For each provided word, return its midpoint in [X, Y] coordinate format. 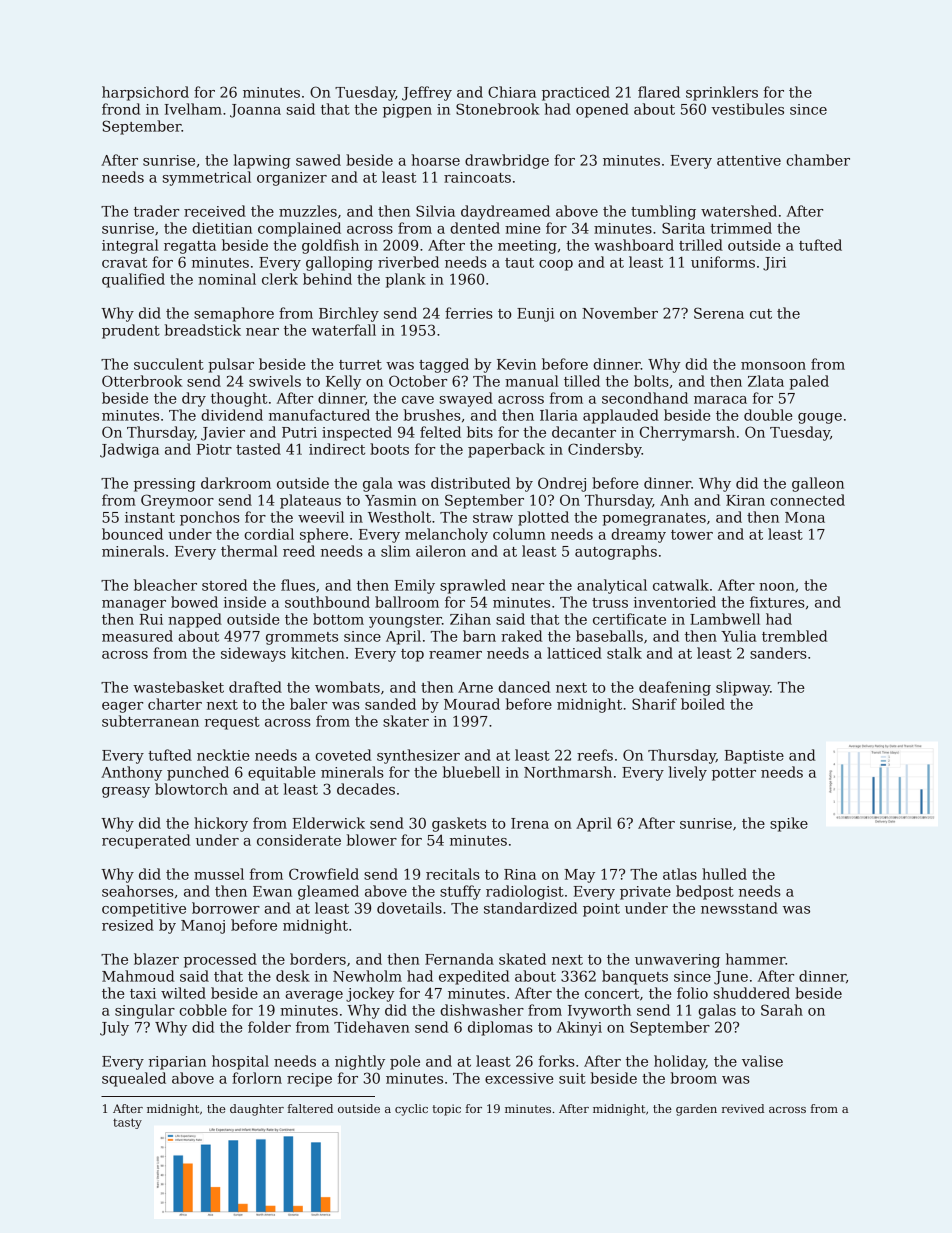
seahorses [138, 891]
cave [418, 400]
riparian [177, 1063]
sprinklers [722, 93]
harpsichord [145, 93]
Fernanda [459, 959]
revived [743, 1108]
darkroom [236, 483]
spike [789, 824]
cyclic [411, 1110]
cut [761, 314]
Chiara [512, 92]
